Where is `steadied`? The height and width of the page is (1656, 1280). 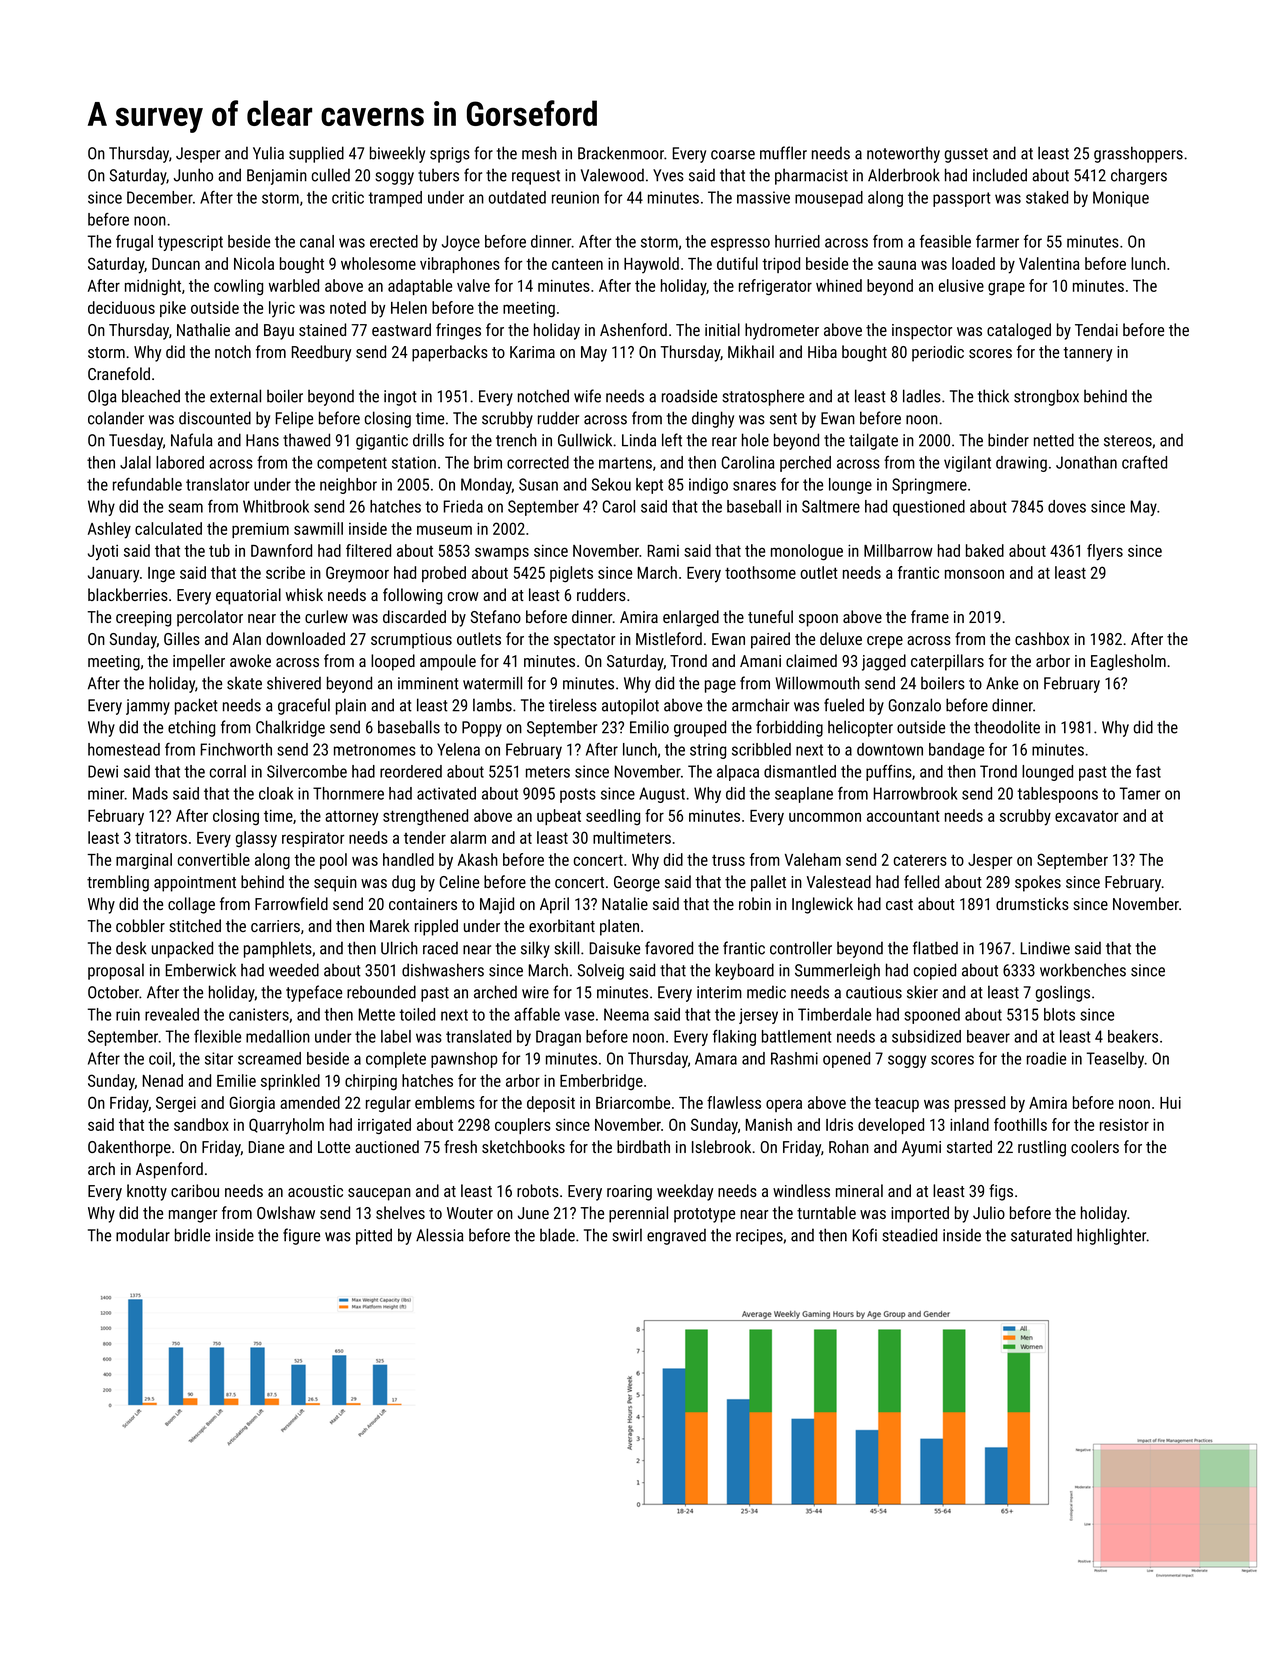
steadied is located at coordinates (909, 1235).
